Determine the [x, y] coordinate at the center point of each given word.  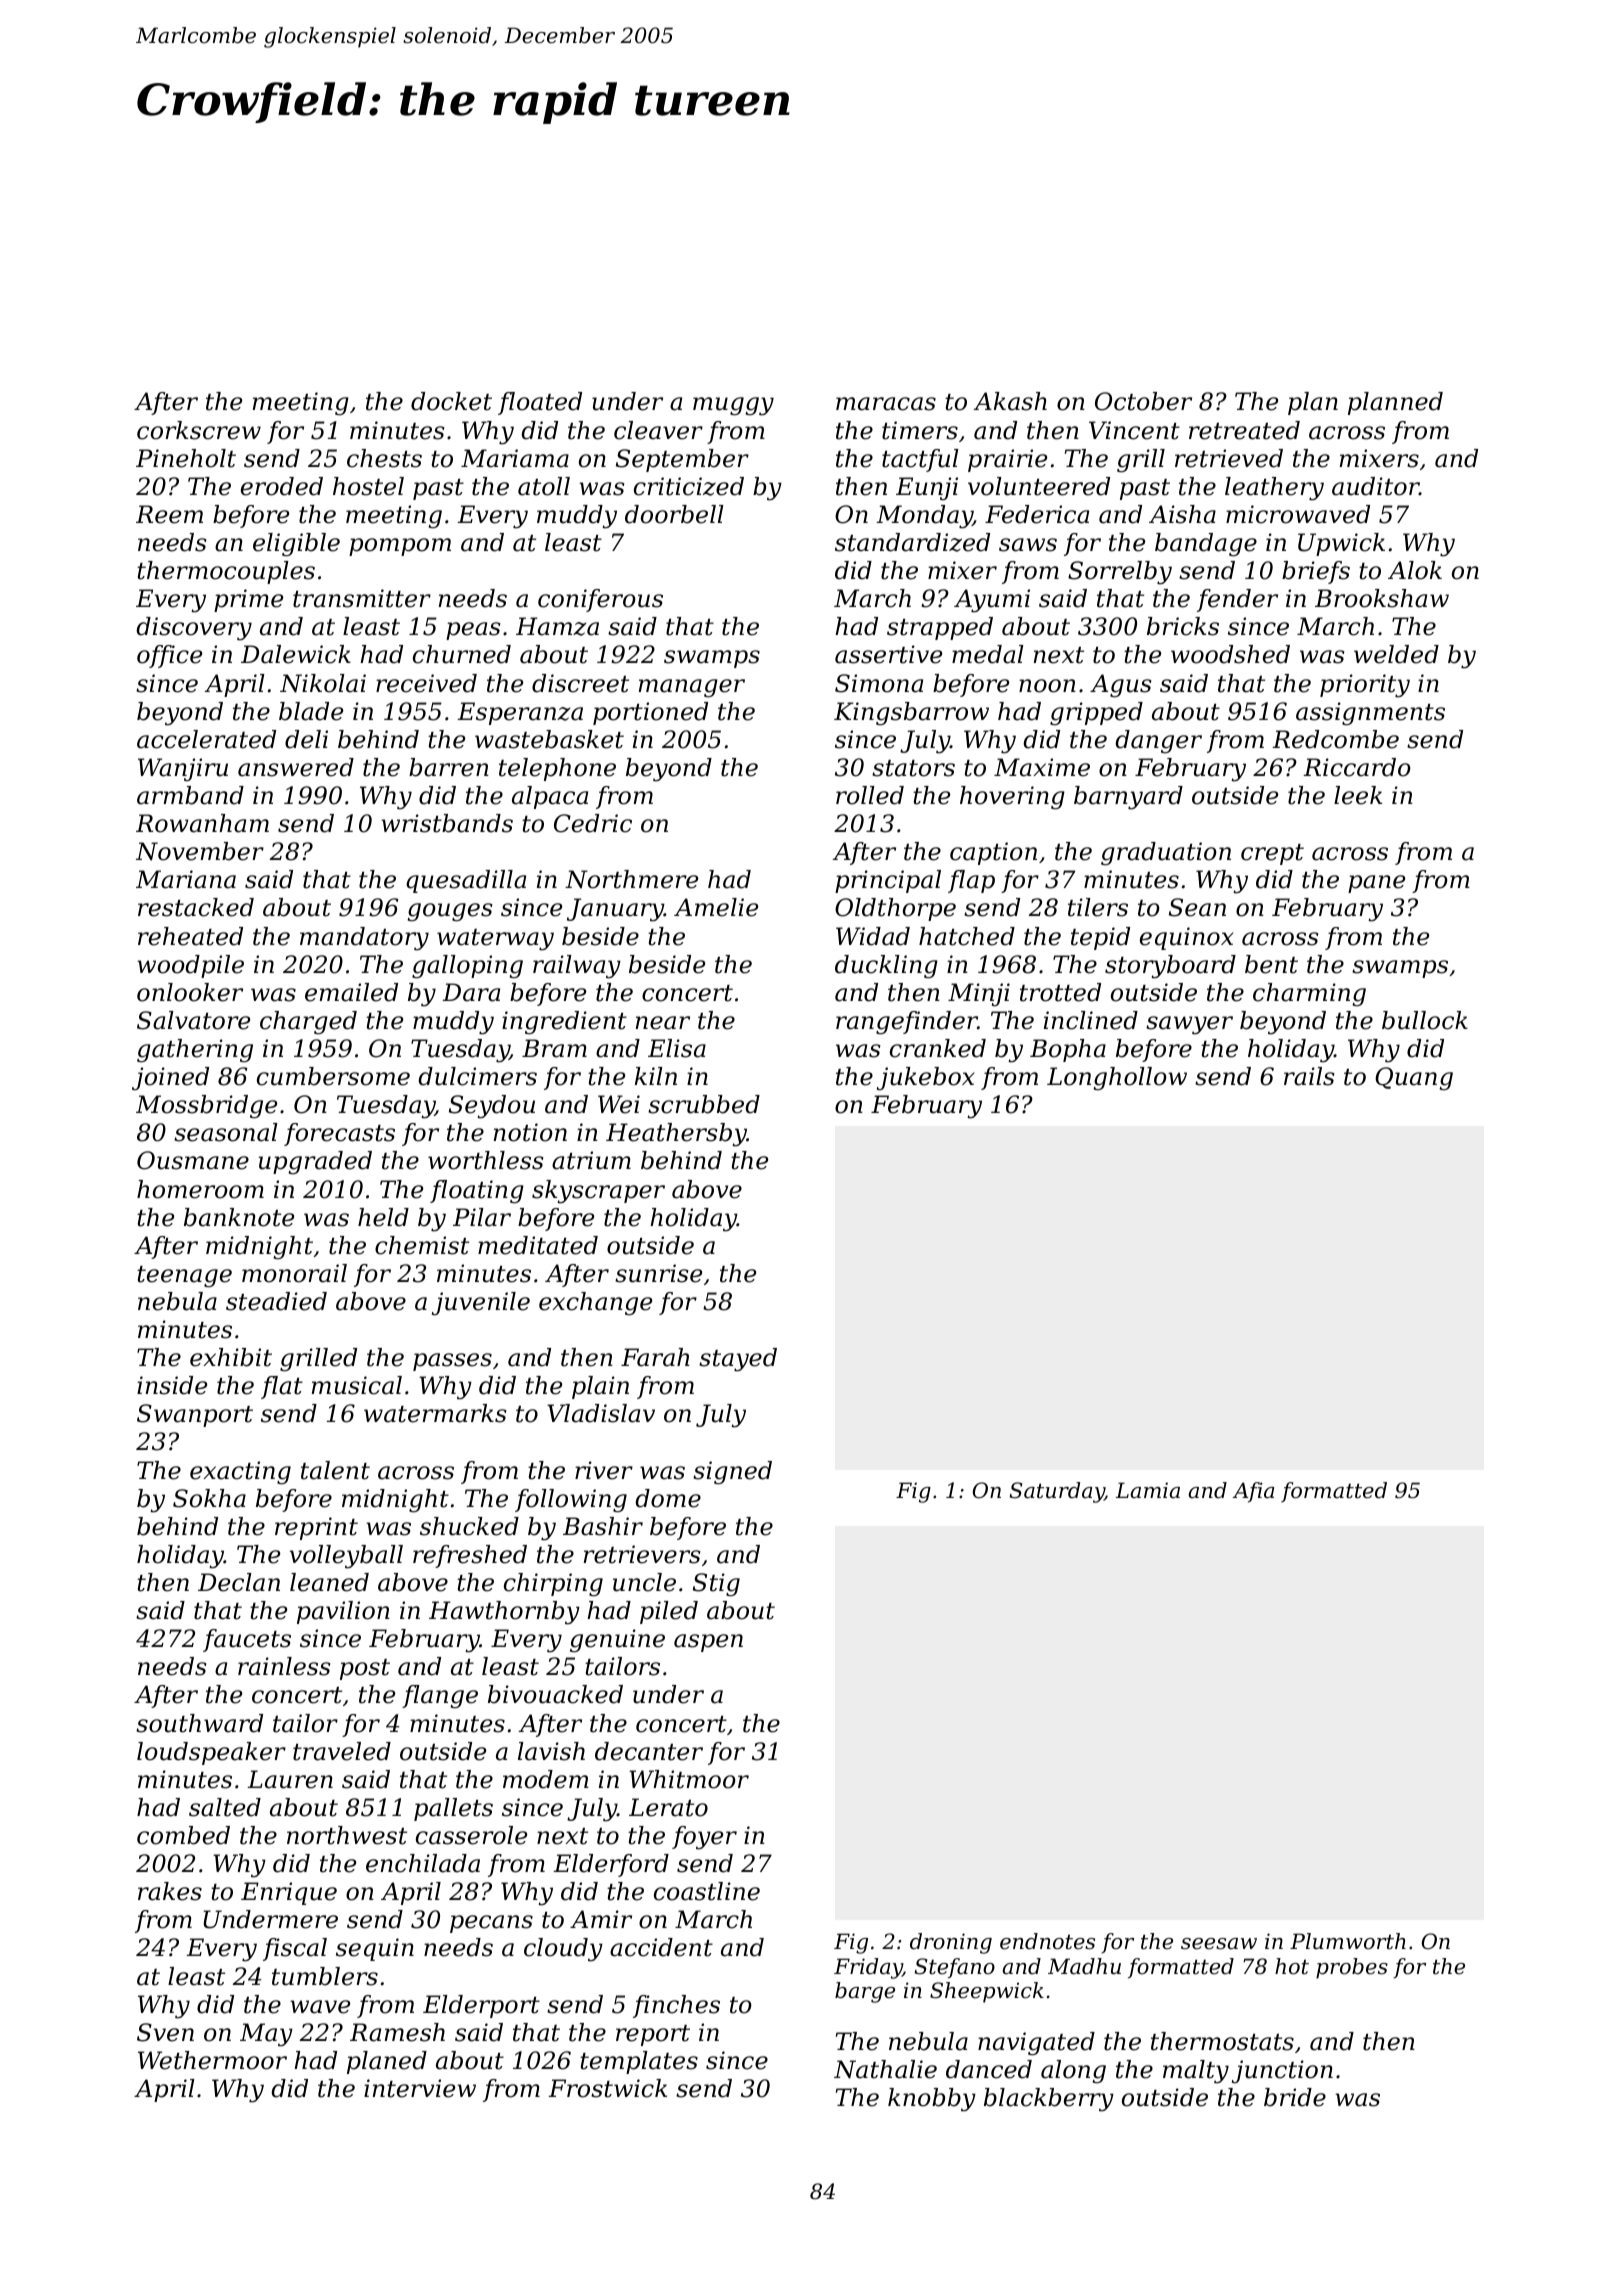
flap [971, 881]
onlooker [190, 992]
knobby [932, 2100]
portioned [650, 713]
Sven [165, 2032]
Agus [1121, 686]
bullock [1425, 1020]
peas [473, 631]
